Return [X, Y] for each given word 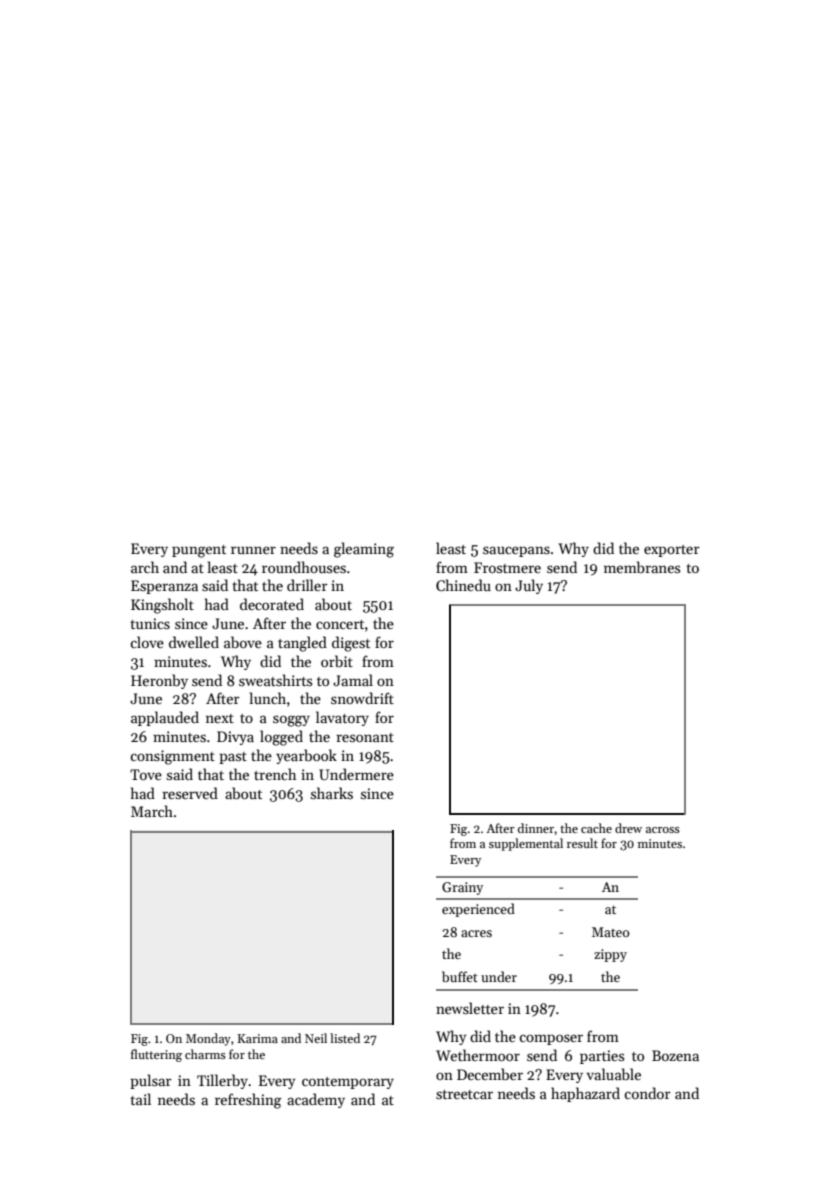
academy [316, 1100]
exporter [672, 551]
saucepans [516, 551]
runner [253, 550]
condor [647, 1093]
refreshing [248, 1101]
